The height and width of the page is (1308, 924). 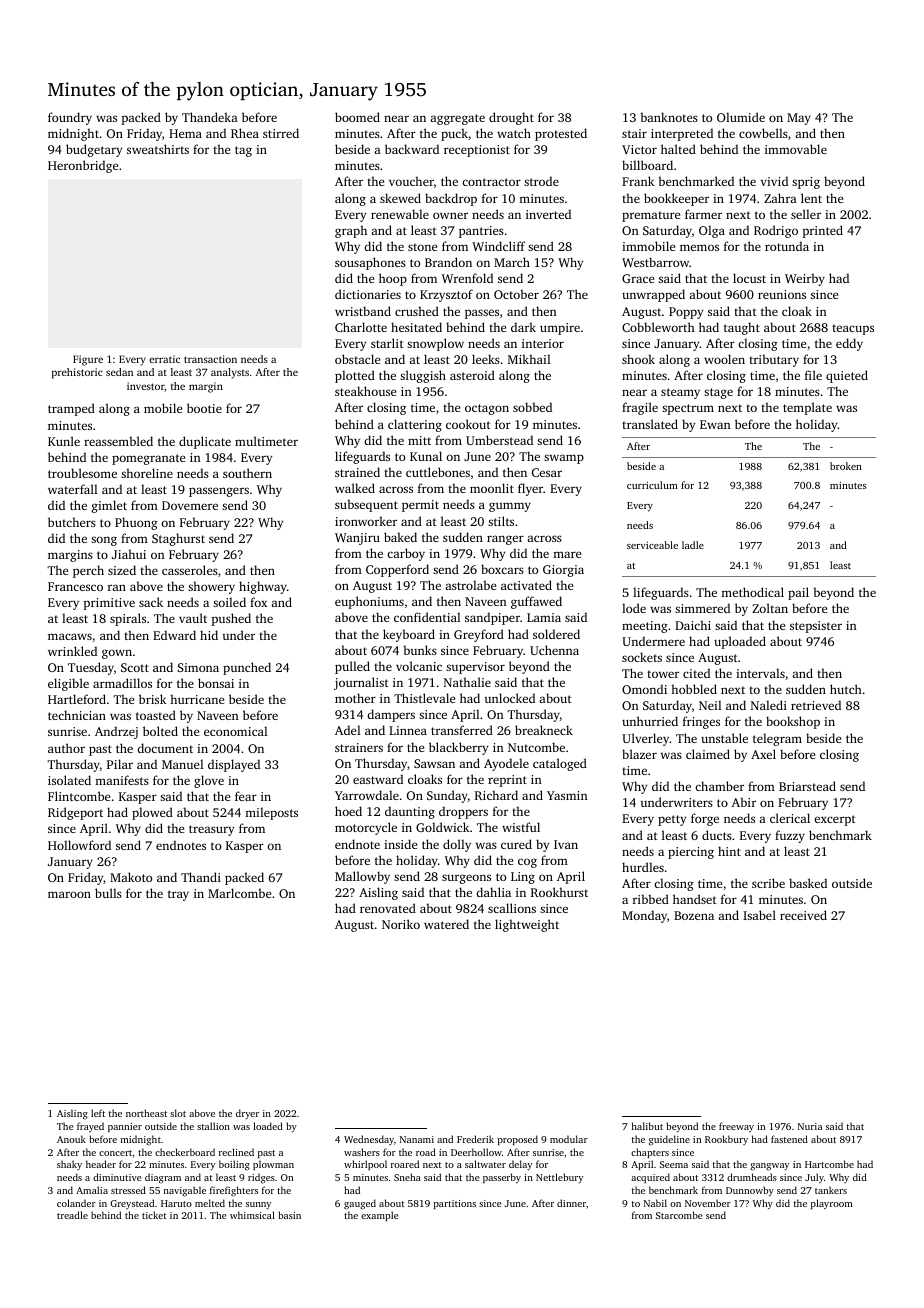 I want to click on hutch, so click(x=846, y=689).
